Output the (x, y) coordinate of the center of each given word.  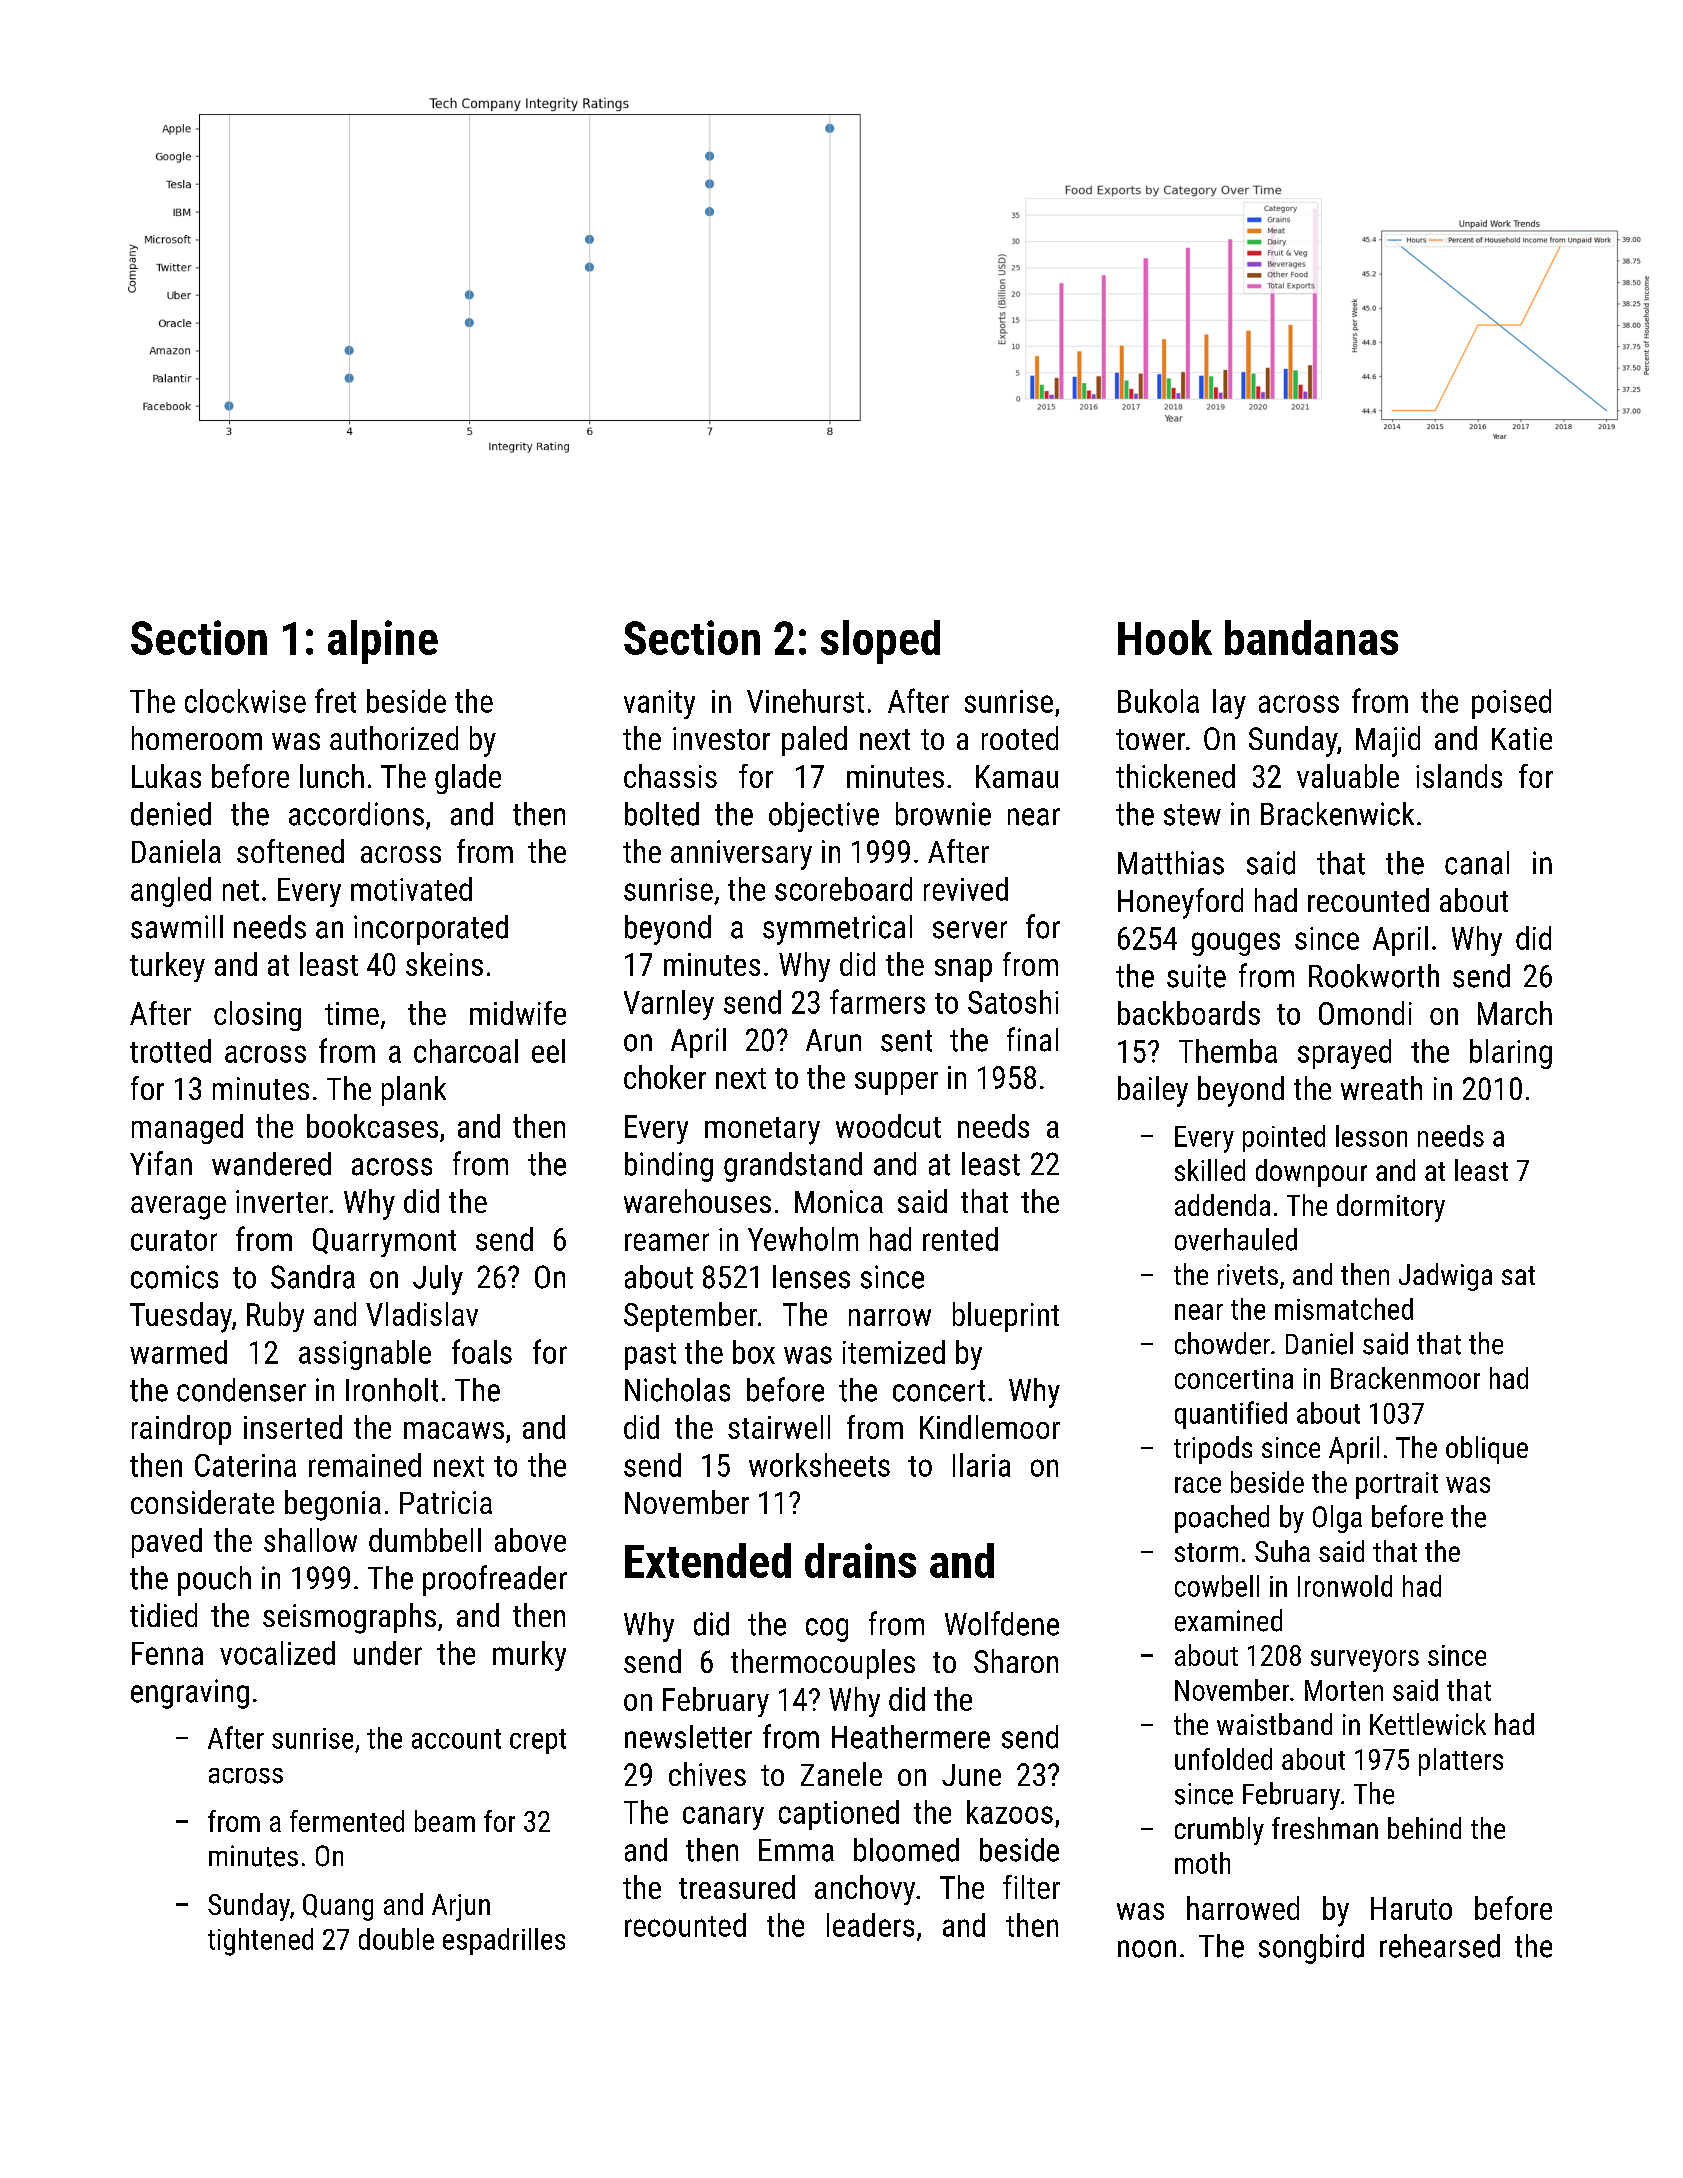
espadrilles (504, 1941)
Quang (338, 1907)
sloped (880, 642)
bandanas (1311, 637)
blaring (1511, 1054)
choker (665, 1077)
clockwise (245, 701)
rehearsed (1440, 1946)
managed (187, 1129)
